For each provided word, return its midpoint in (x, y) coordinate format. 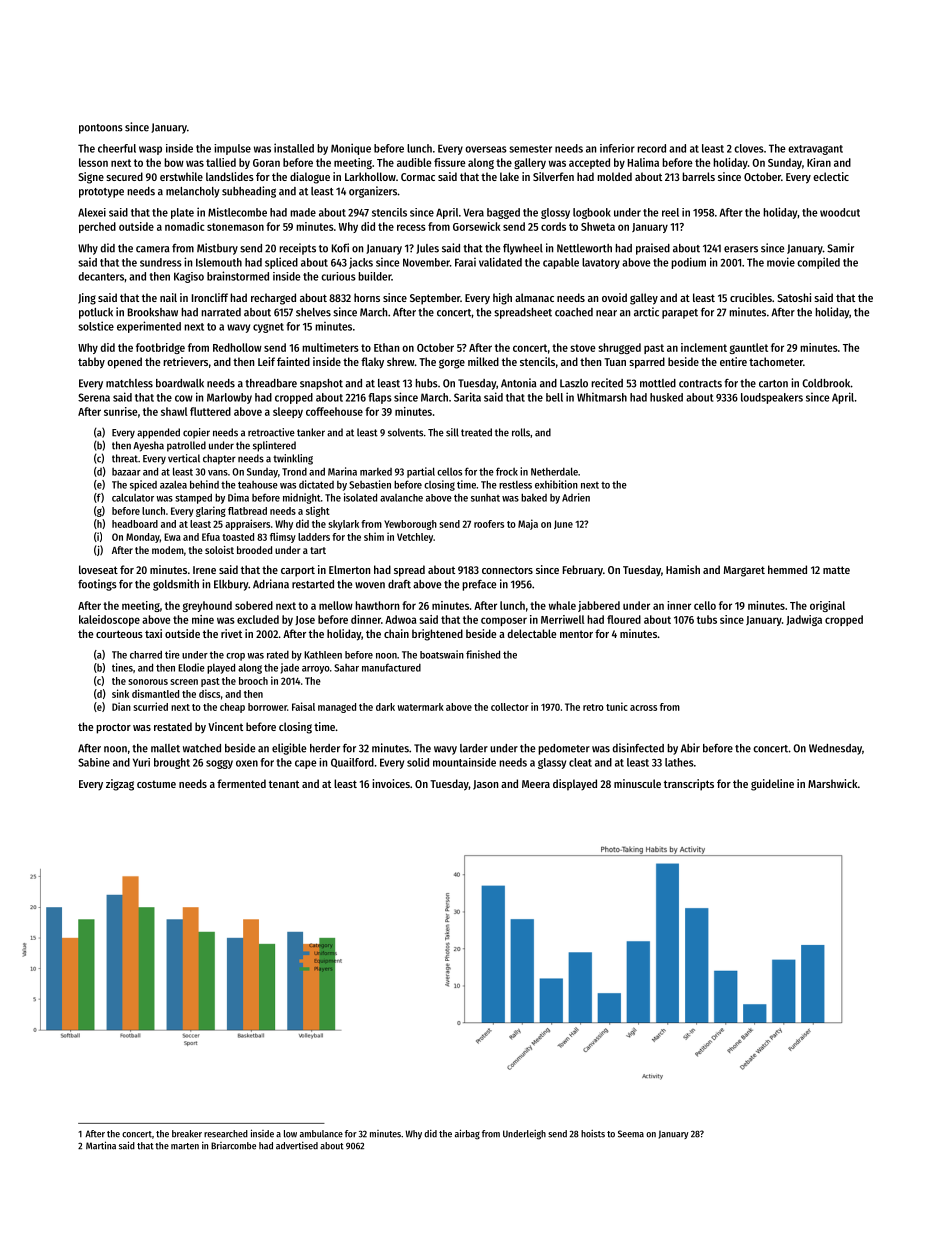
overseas (486, 149)
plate (182, 213)
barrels (698, 176)
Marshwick (833, 783)
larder (474, 748)
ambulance (321, 1134)
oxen (247, 763)
